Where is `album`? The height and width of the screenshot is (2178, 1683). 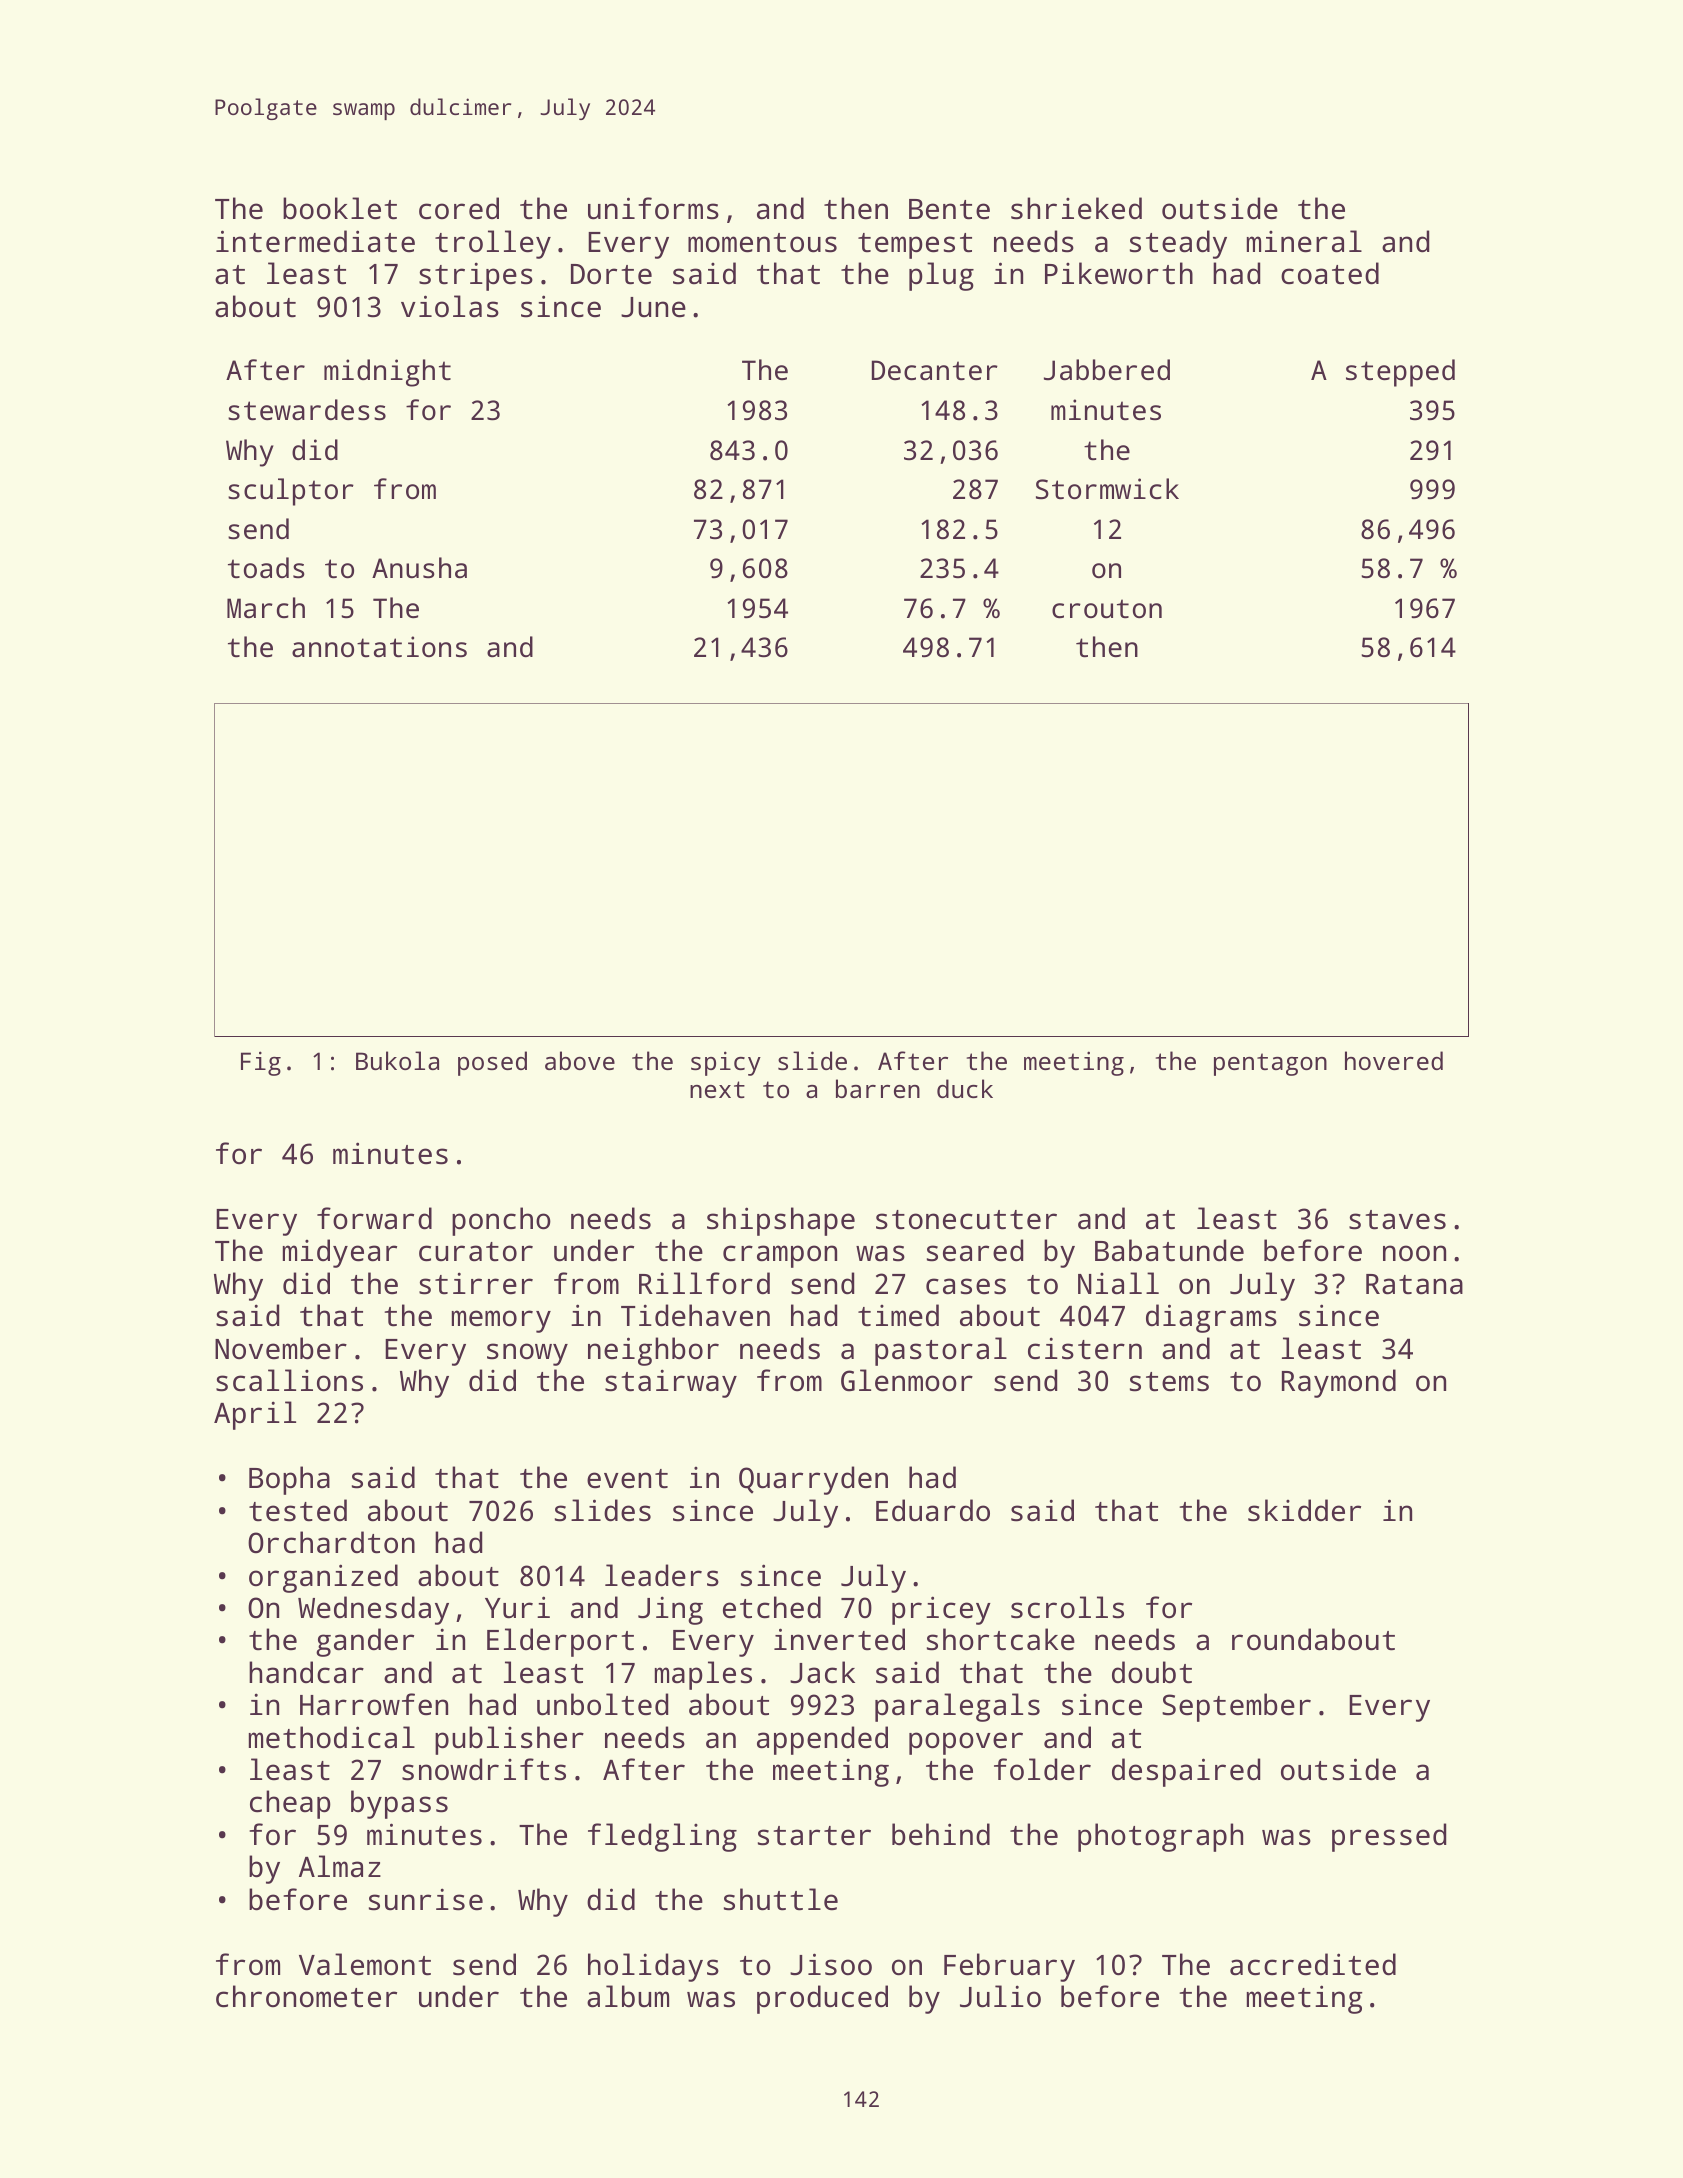
album is located at coordinates (628, 1996).
